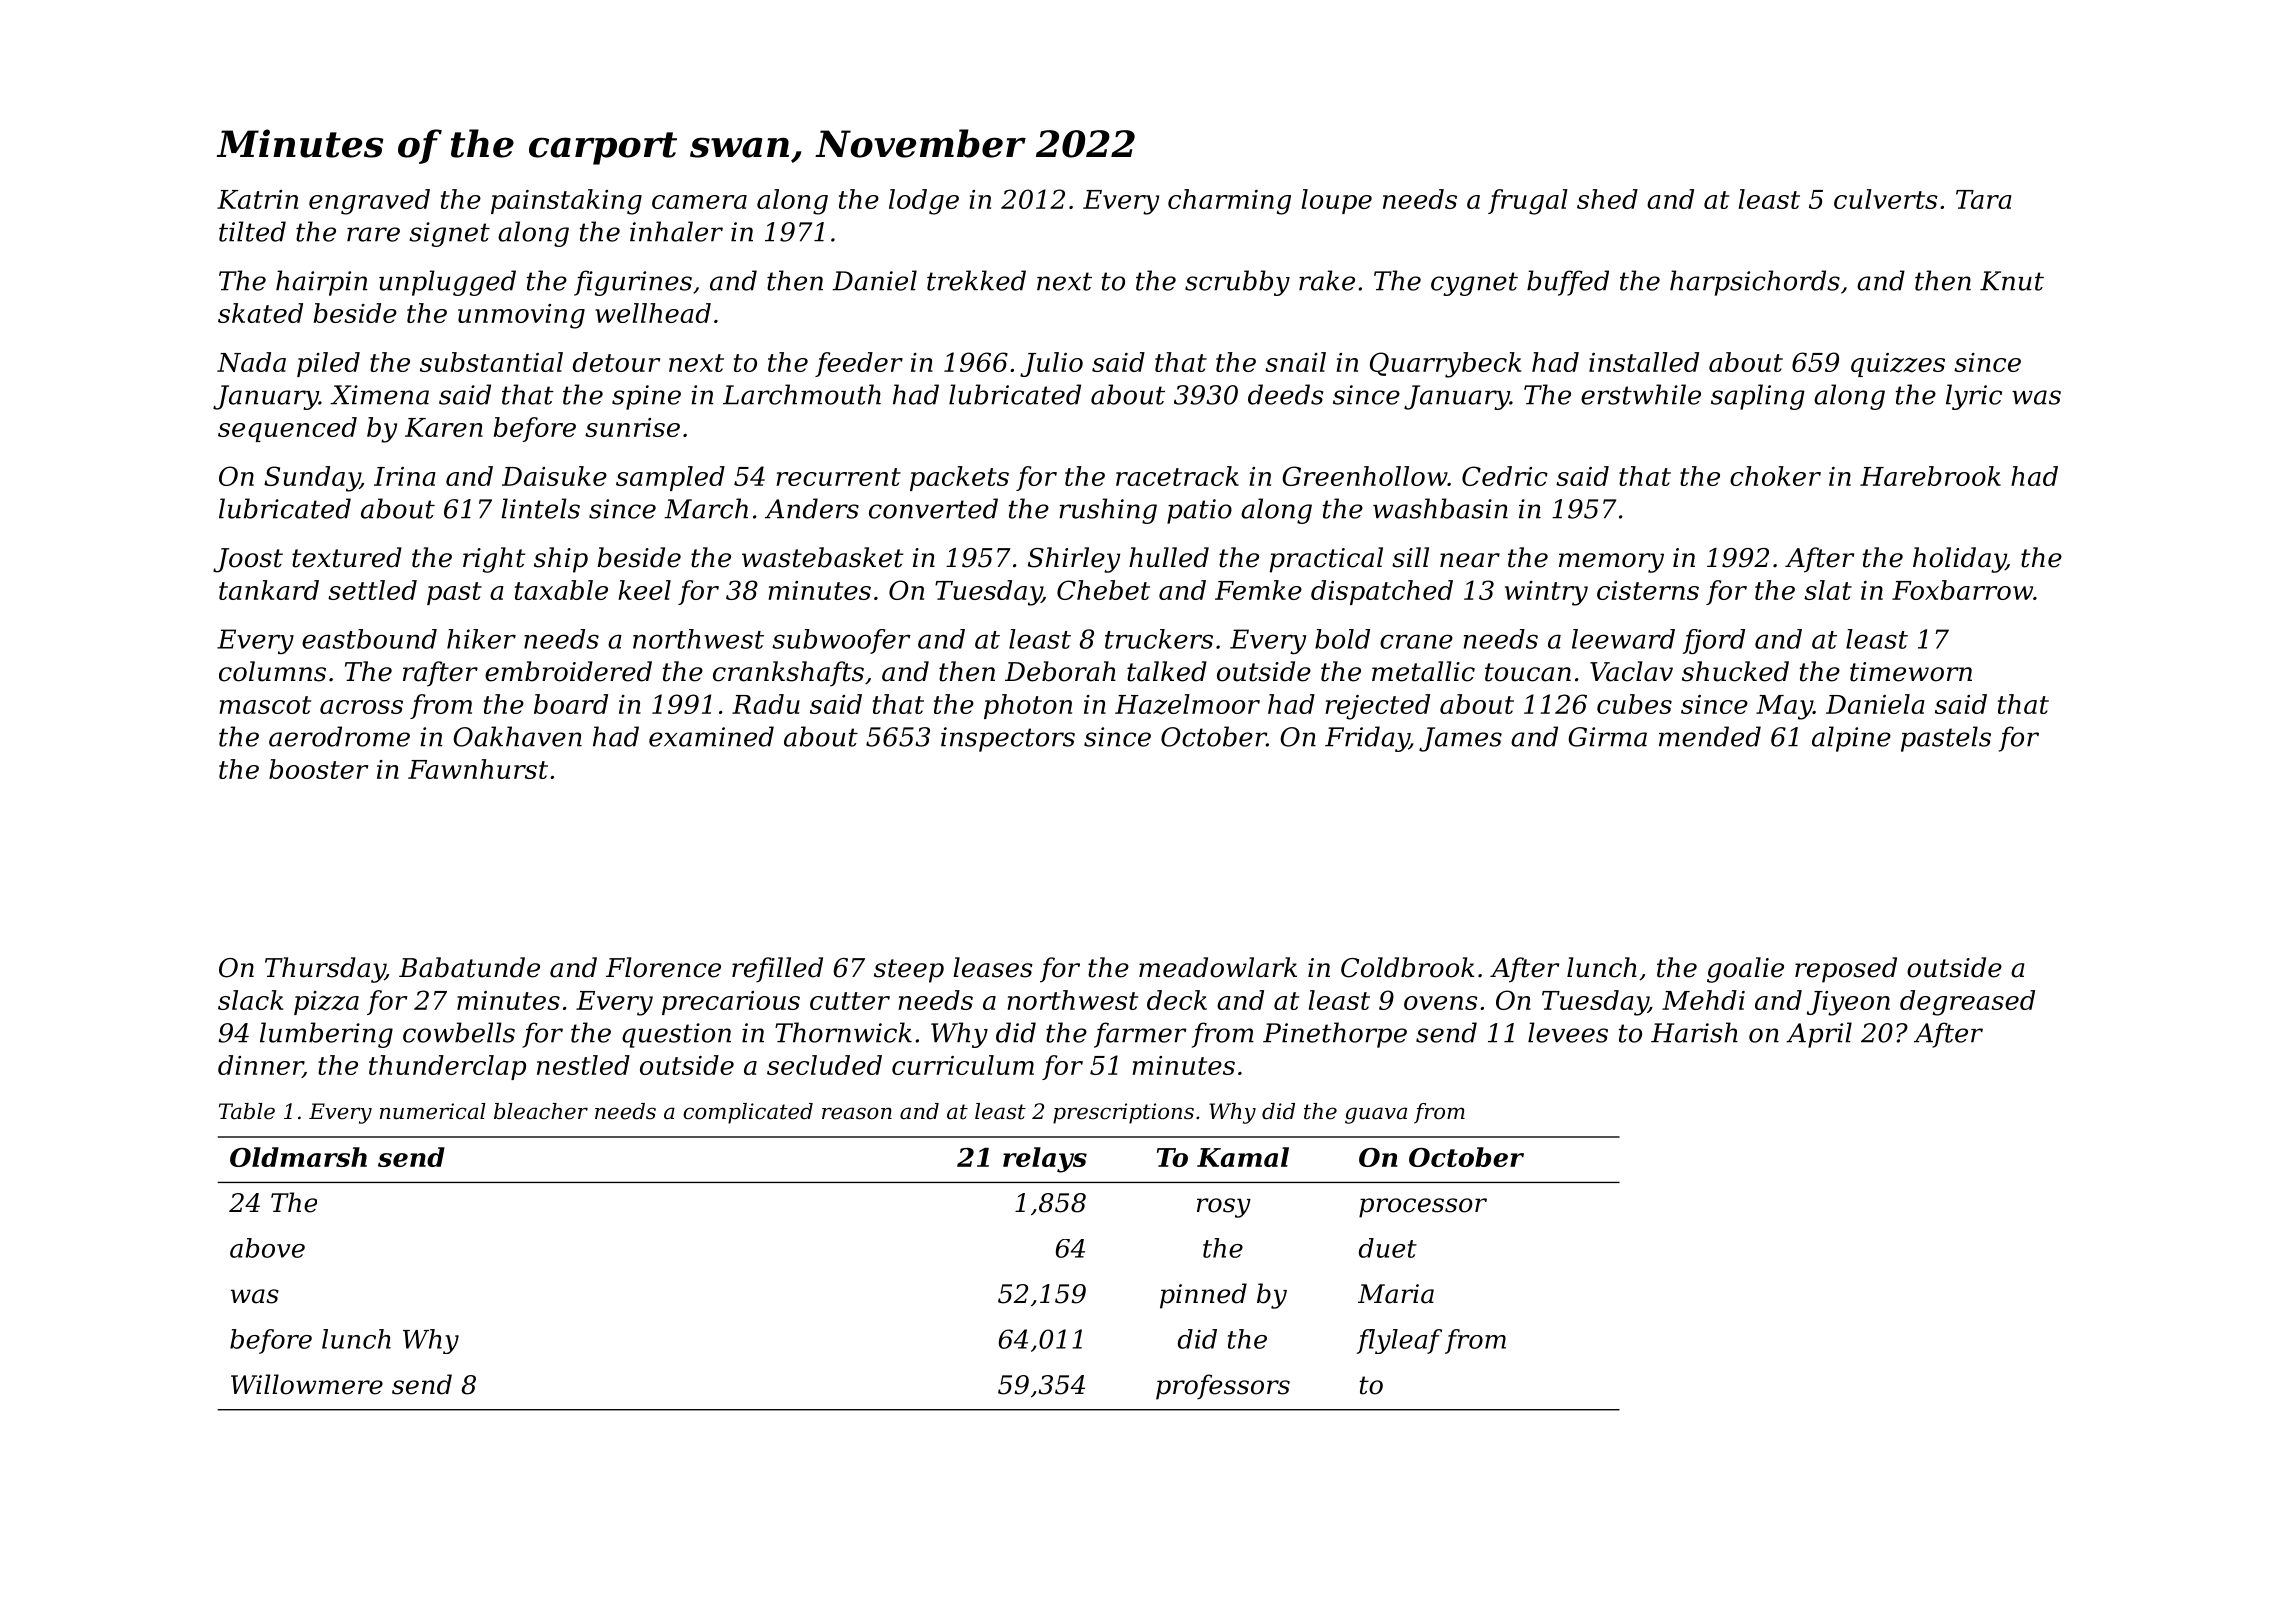 Image resolution: width=2292 pixels, height=1620 pixels. I want to click on inhaler, so click(676, 231).
